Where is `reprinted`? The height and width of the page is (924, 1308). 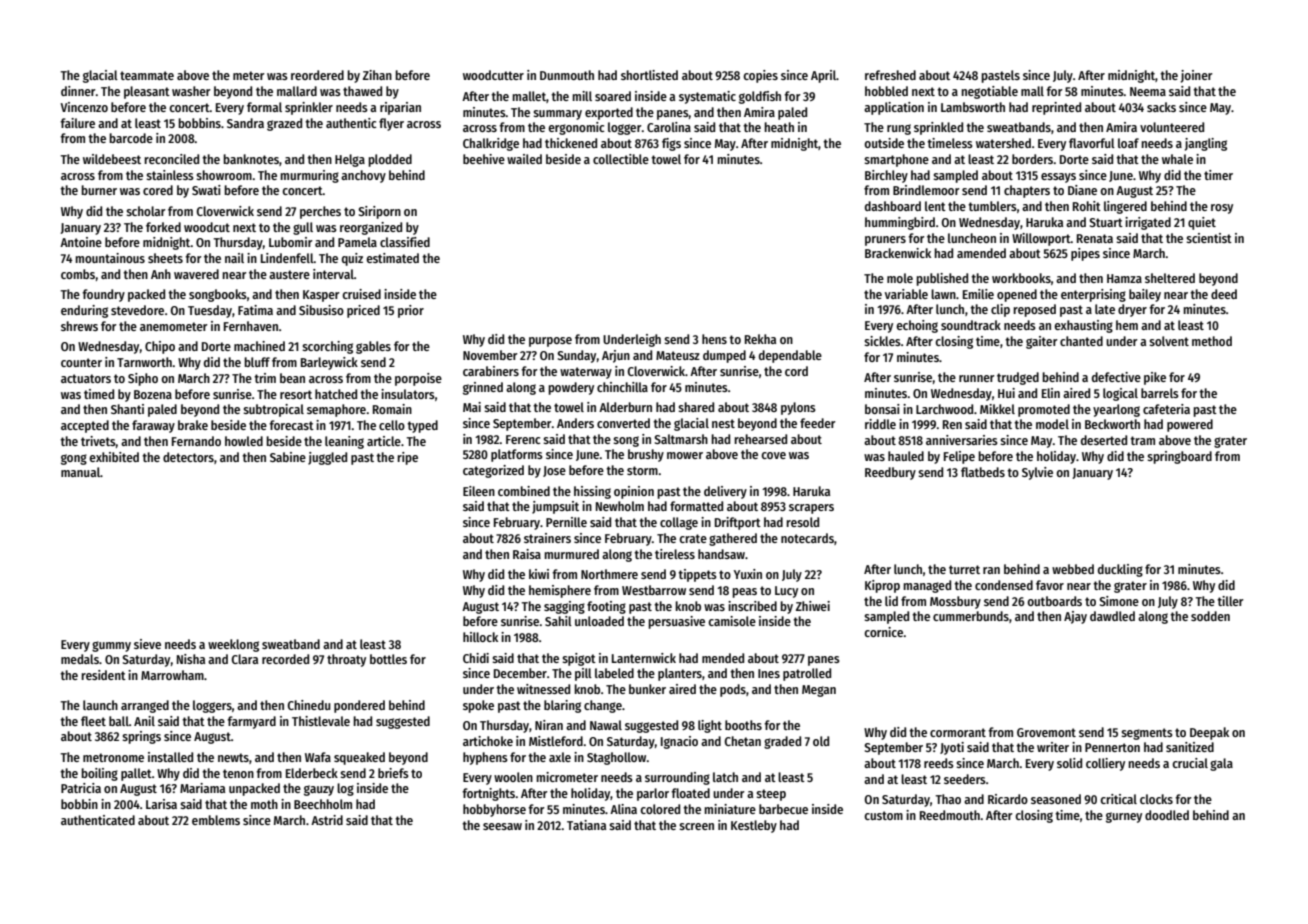 reprinted is located at coordinates (1056, 108).
